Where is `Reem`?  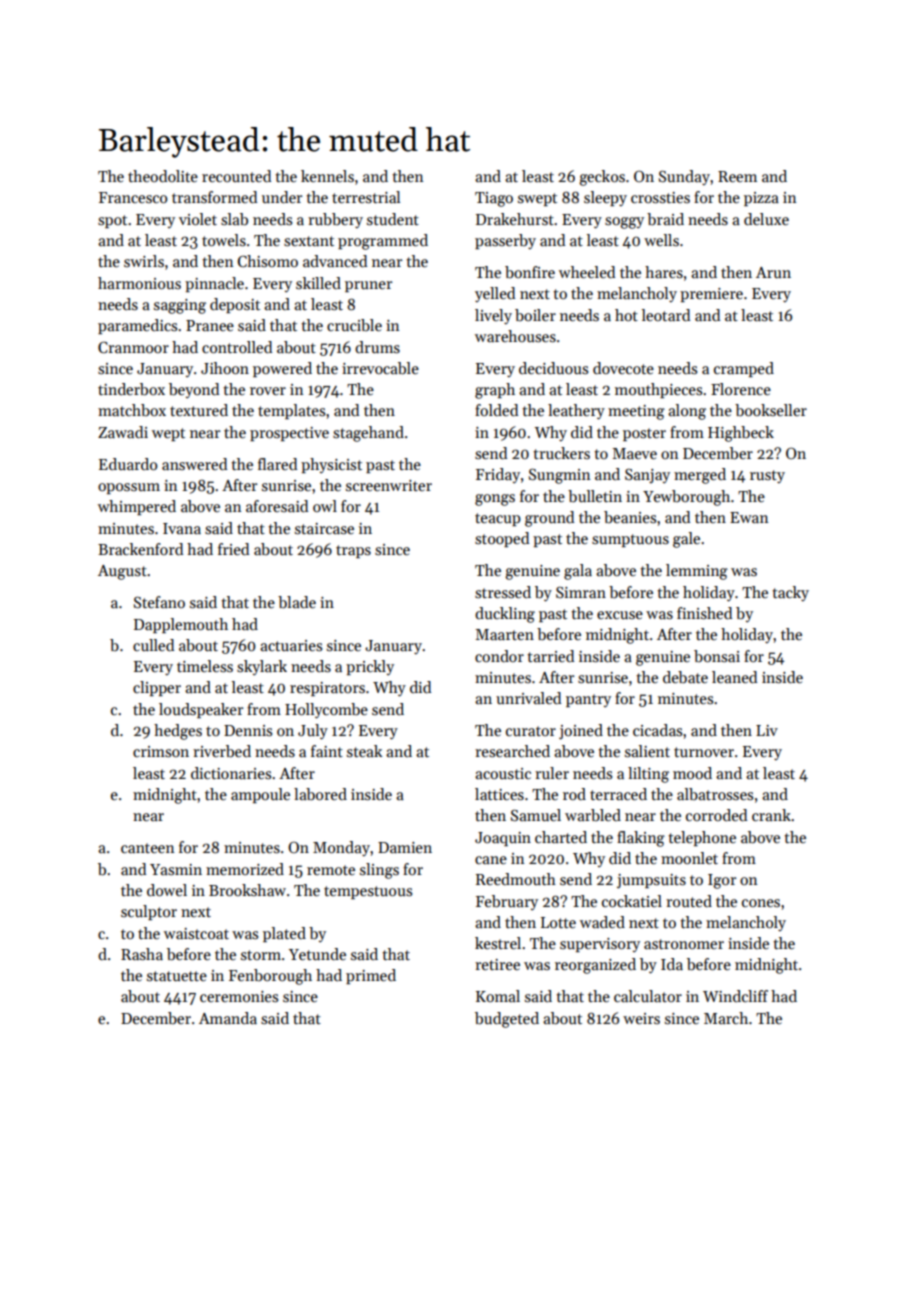
Reem is located at coordinates (737, 176).
